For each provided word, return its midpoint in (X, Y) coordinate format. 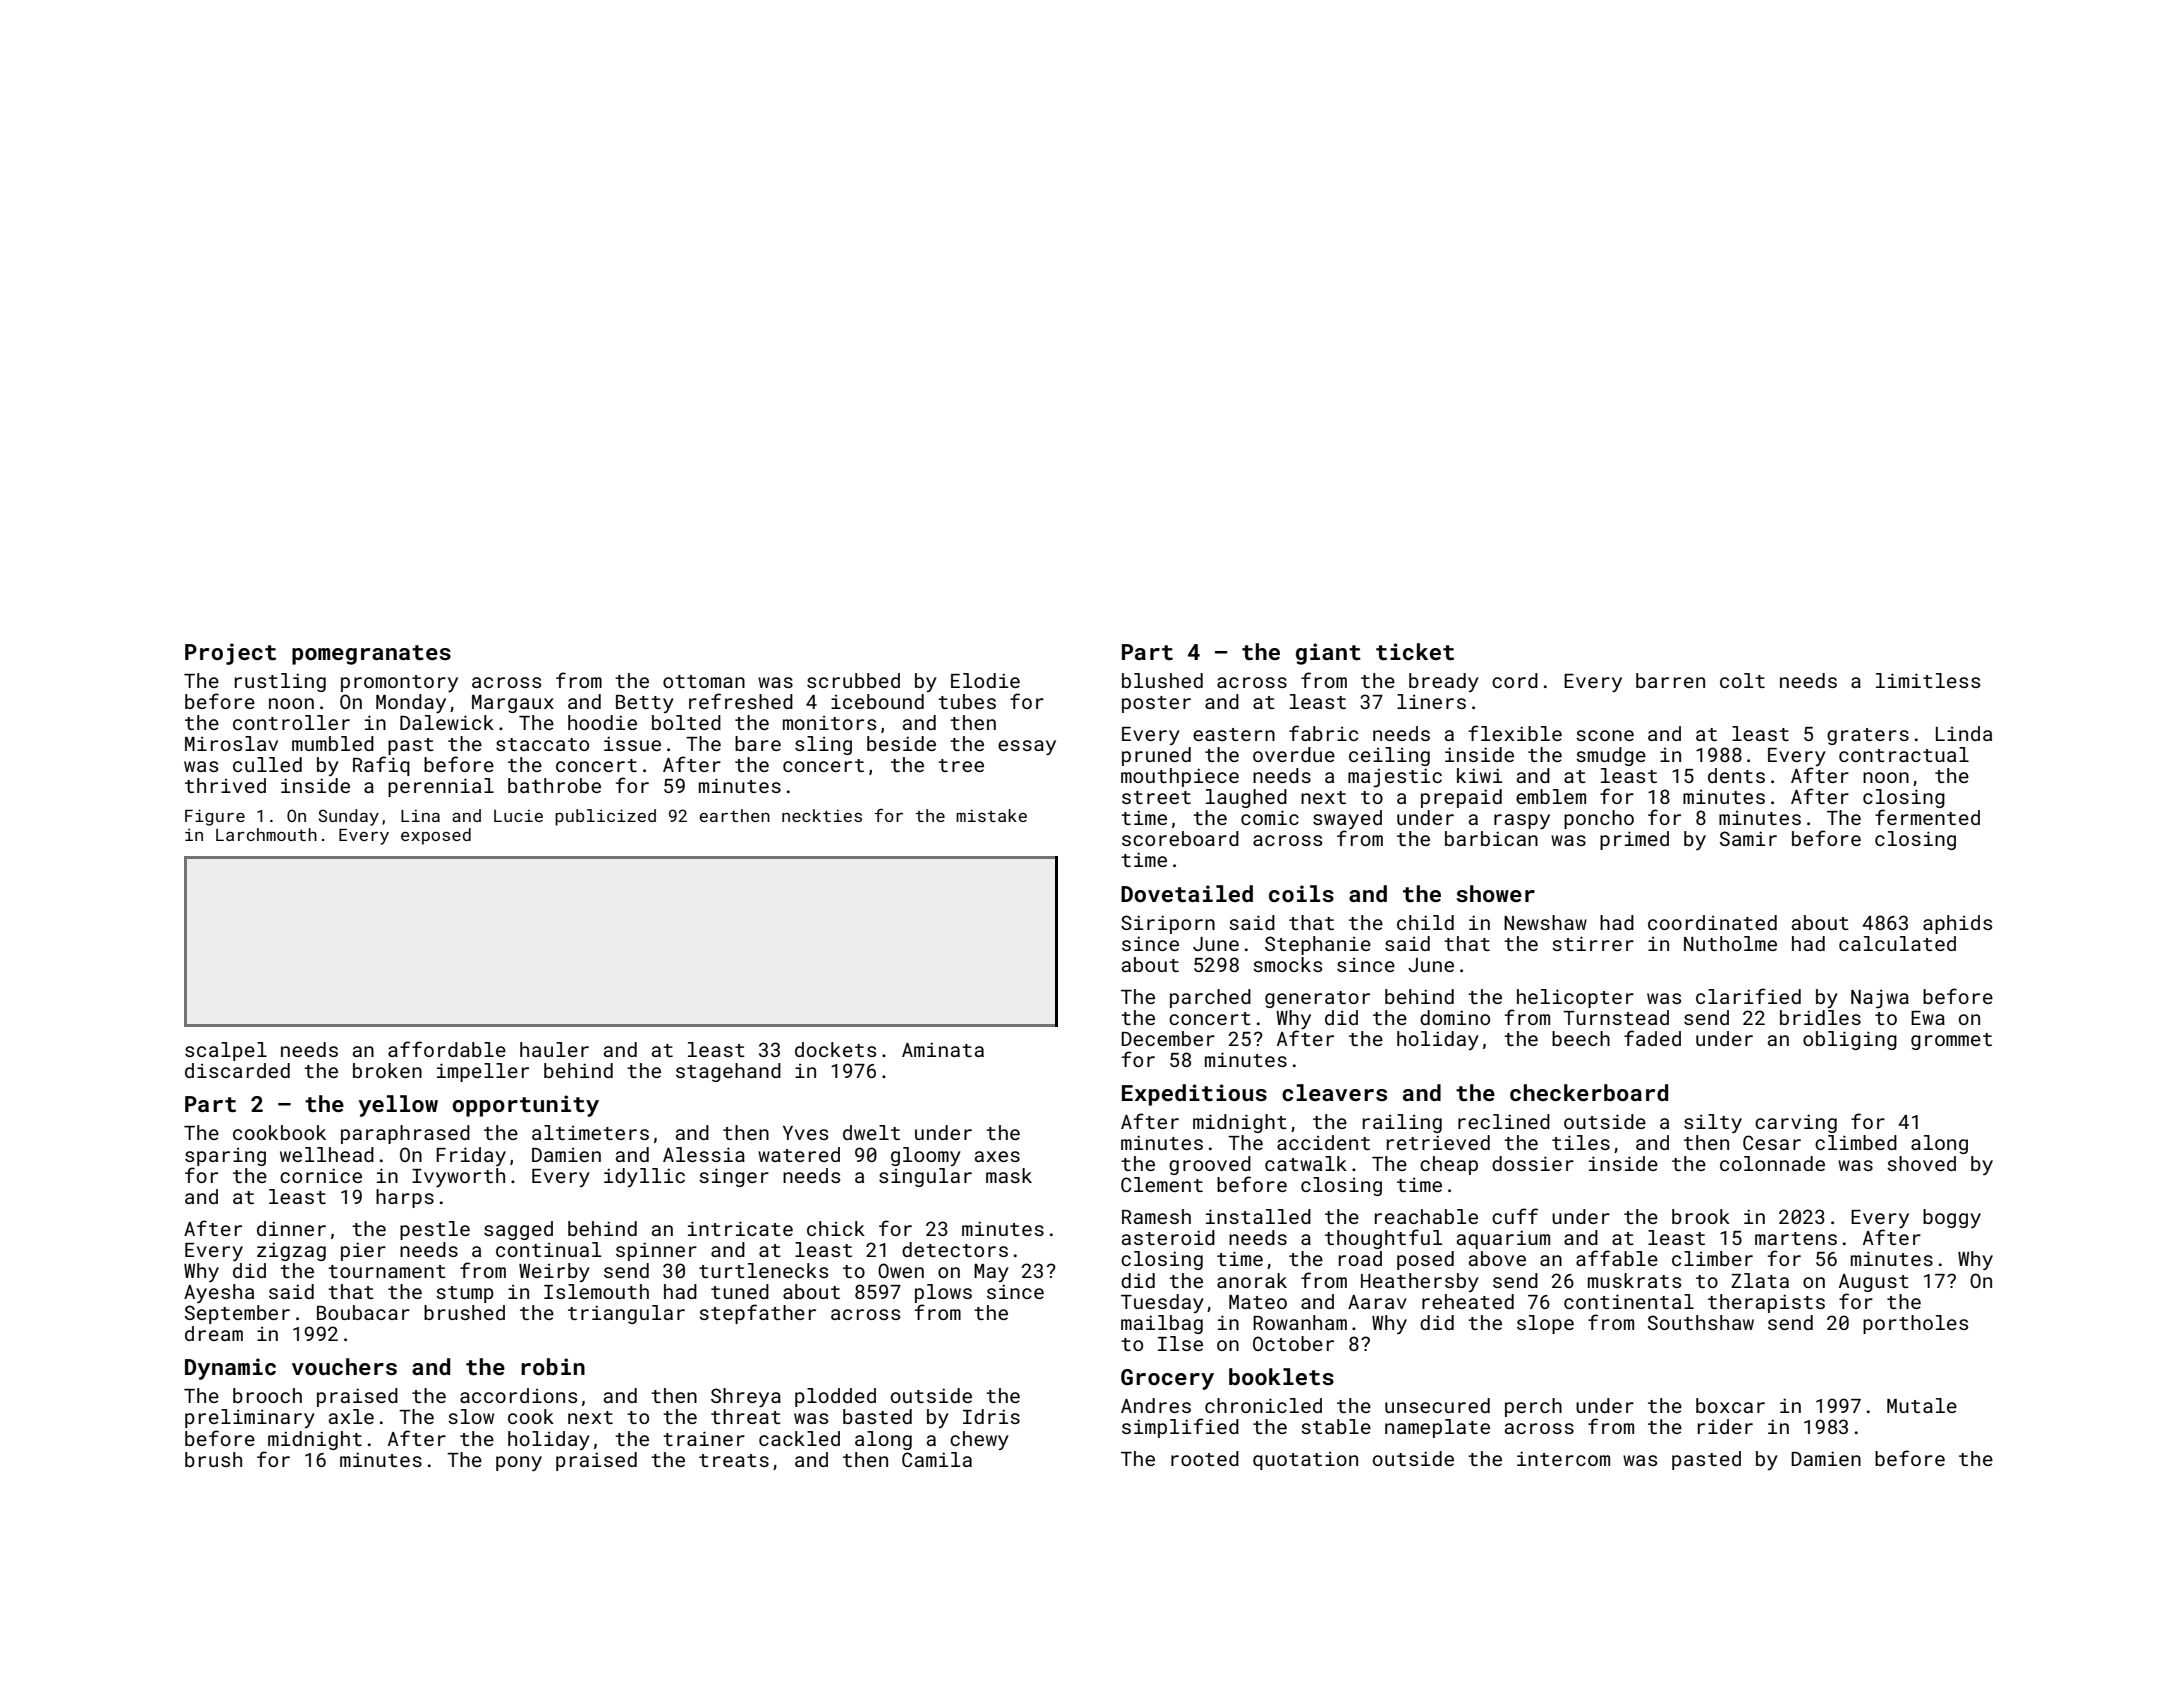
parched (1210, 998)
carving (1796, 1123)
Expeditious (1194, 1095)
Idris (991, 1416)
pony (519, 1463)
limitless (1928, 680)
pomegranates (371, 655)
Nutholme (1730, 943)
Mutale (1922, 1405)
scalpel (226, 1051)
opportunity (525, 1106)
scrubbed (853, 680)
